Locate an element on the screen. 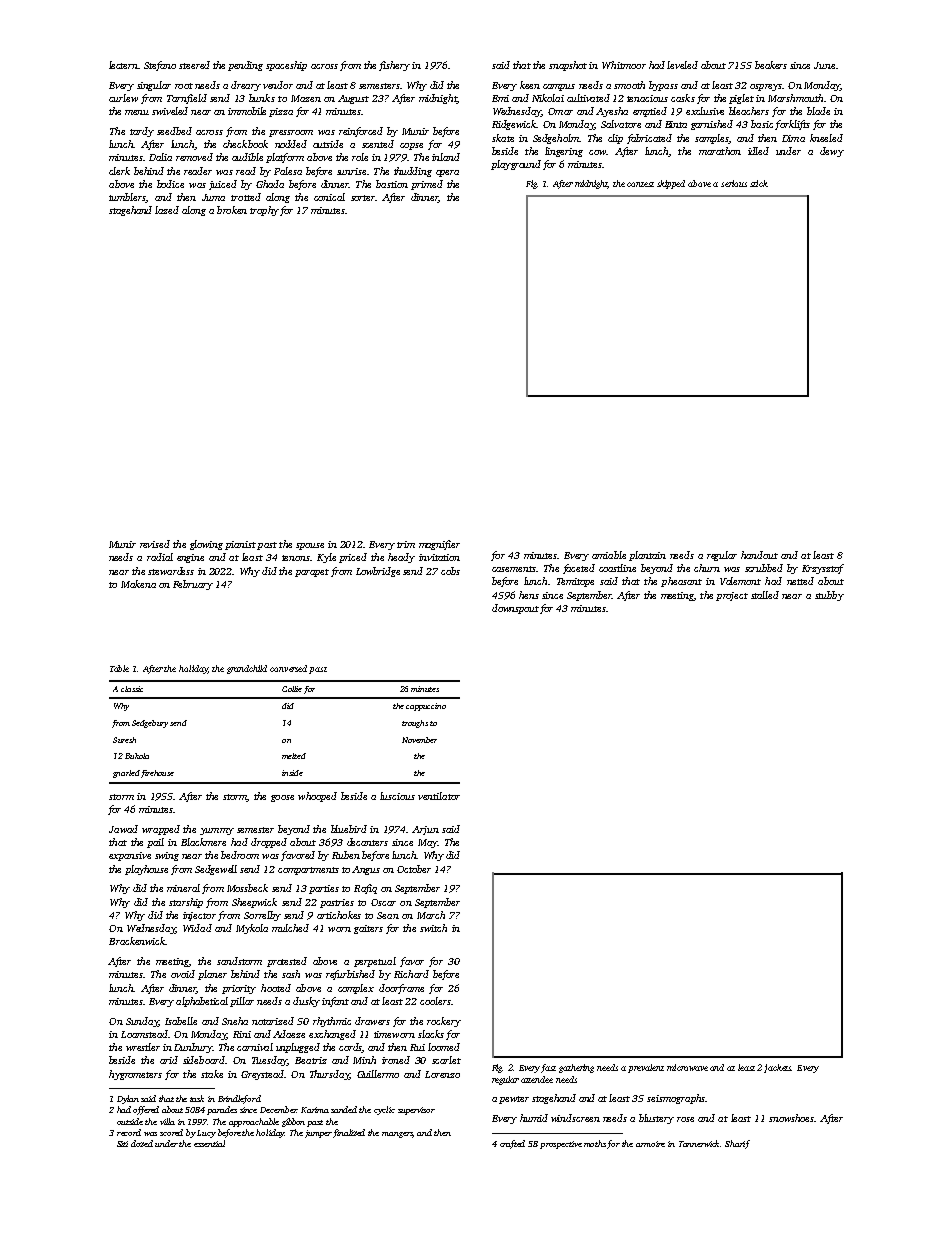 The width and height of the screenshot is (952, 1233). leveled is located at coordinates (682, 65).
